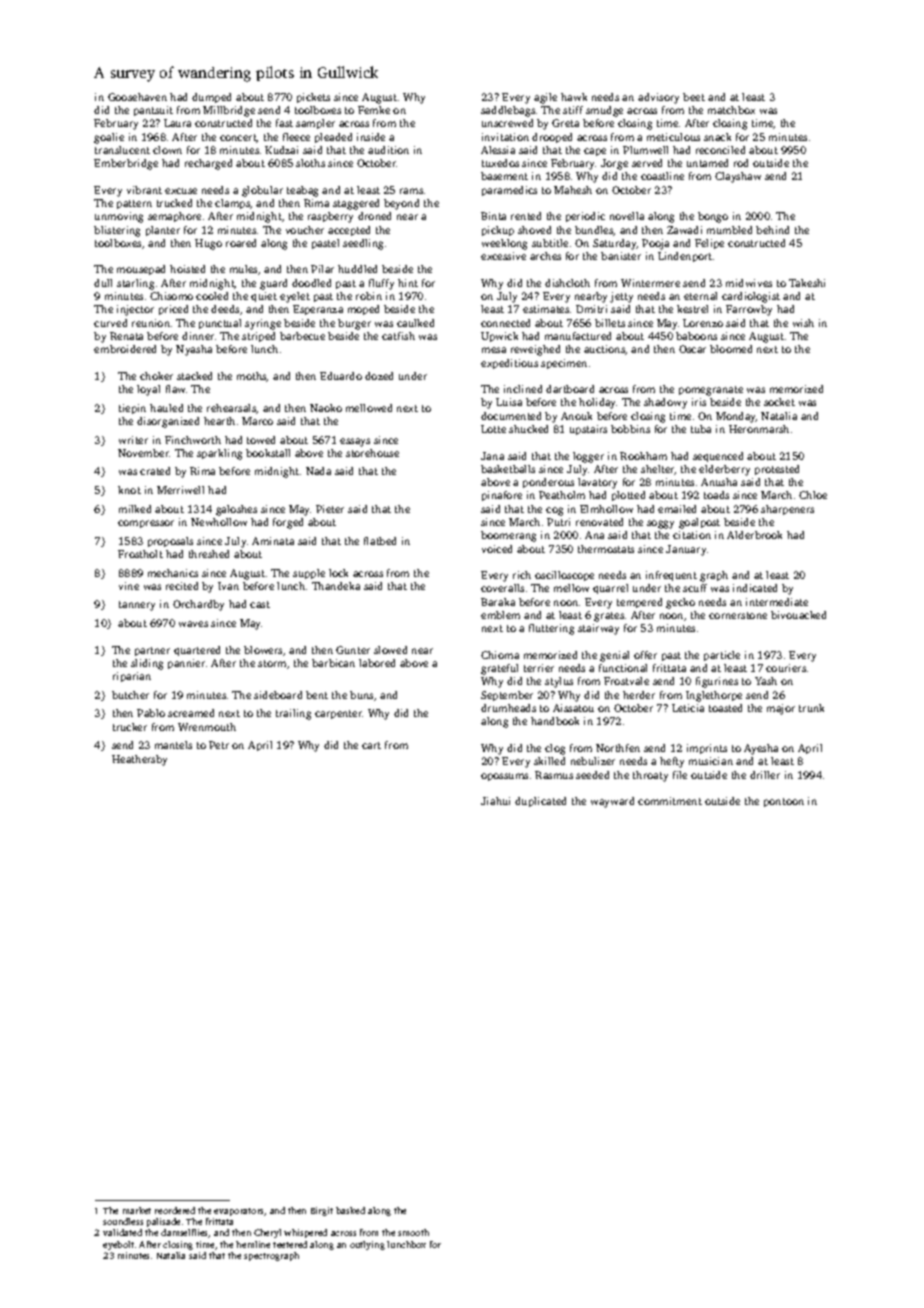  Describe the element at coordinates (367, 1245) in the page. I see `outlying` at that location.
